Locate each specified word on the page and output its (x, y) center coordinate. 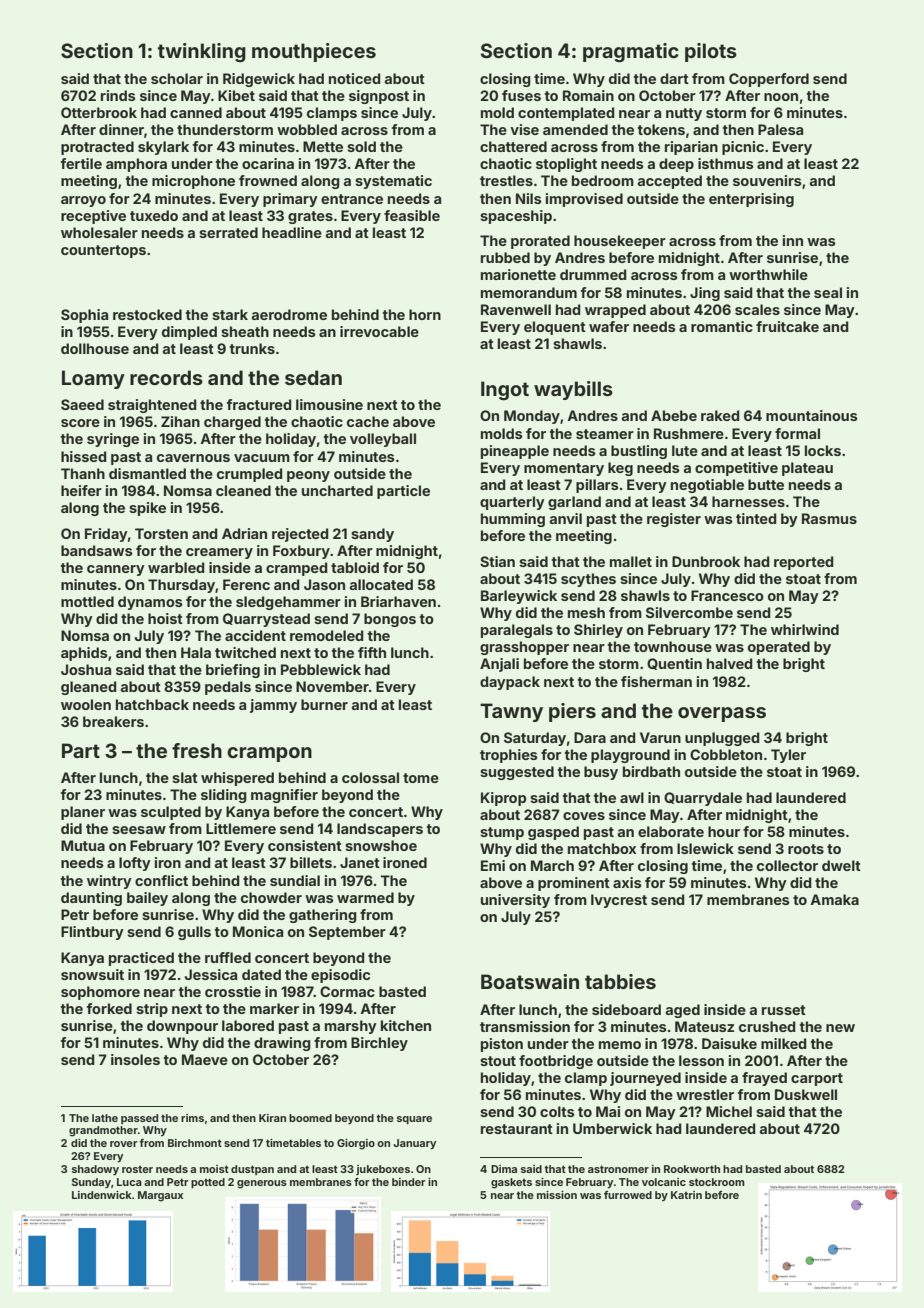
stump (502, 833)
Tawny (511, 712)
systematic (393, 182)
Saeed (82, 404)
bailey (147, 899)
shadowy (95, 1170)
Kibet (236, 95)
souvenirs (767, 180)
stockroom (717, 1182)
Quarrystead (266, 620)
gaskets (511, 1183)
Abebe (674, 415)
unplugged (722, 739)
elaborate (671, 831)
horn (425, 314)
